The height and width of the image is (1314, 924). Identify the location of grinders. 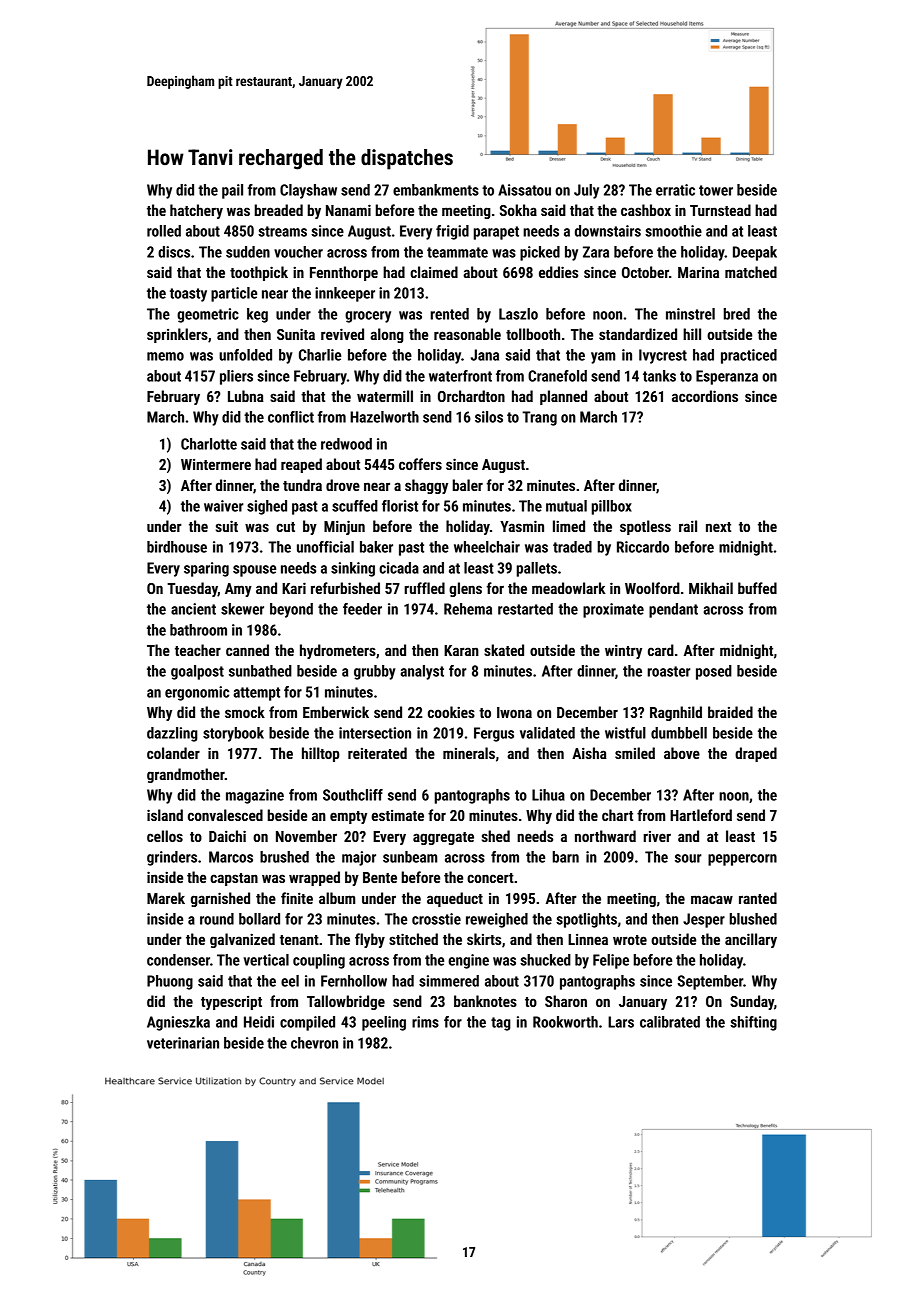
(172, 858).
